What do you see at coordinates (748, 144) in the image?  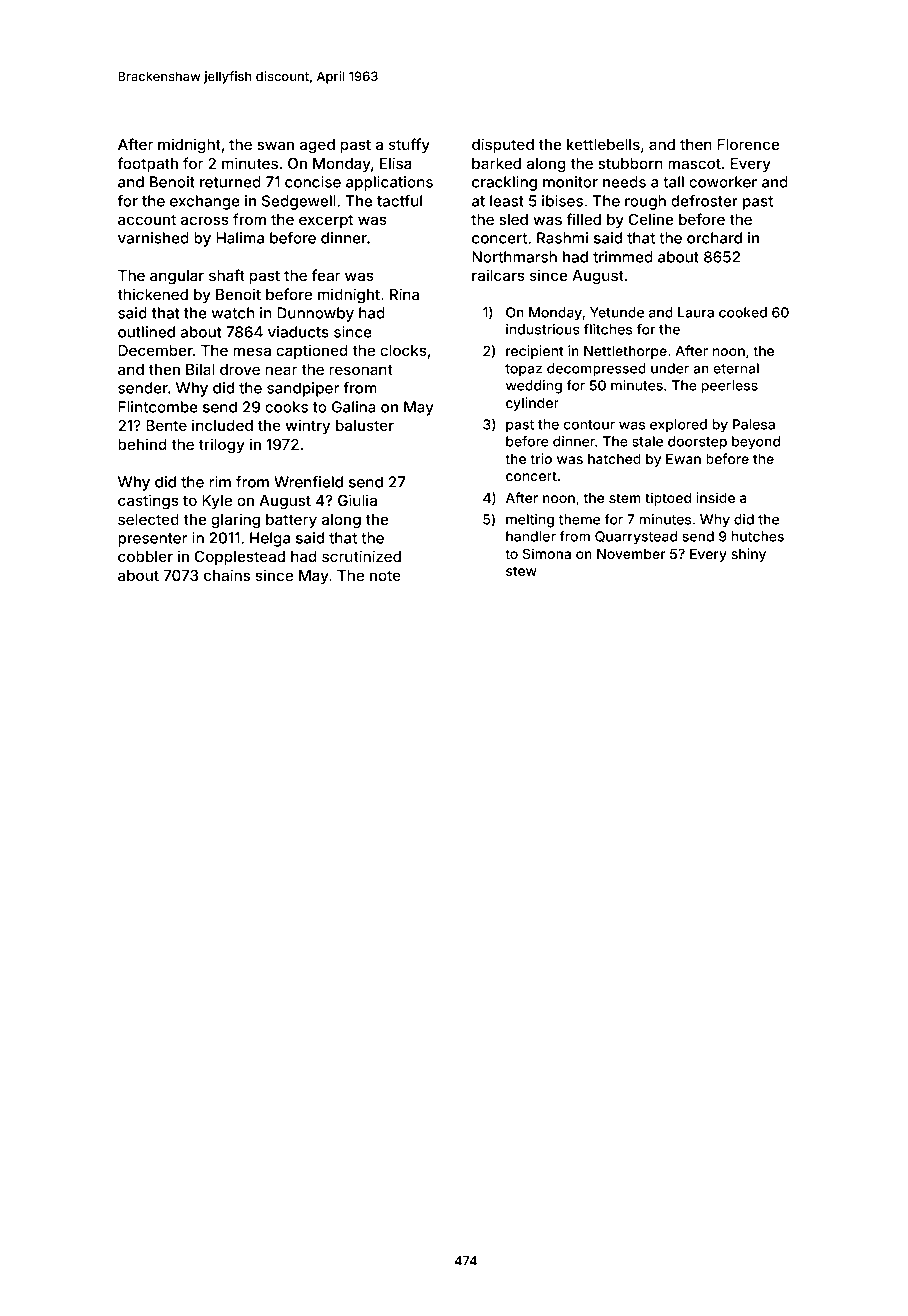 I see `Florence` at bounding box center [748, 144].
